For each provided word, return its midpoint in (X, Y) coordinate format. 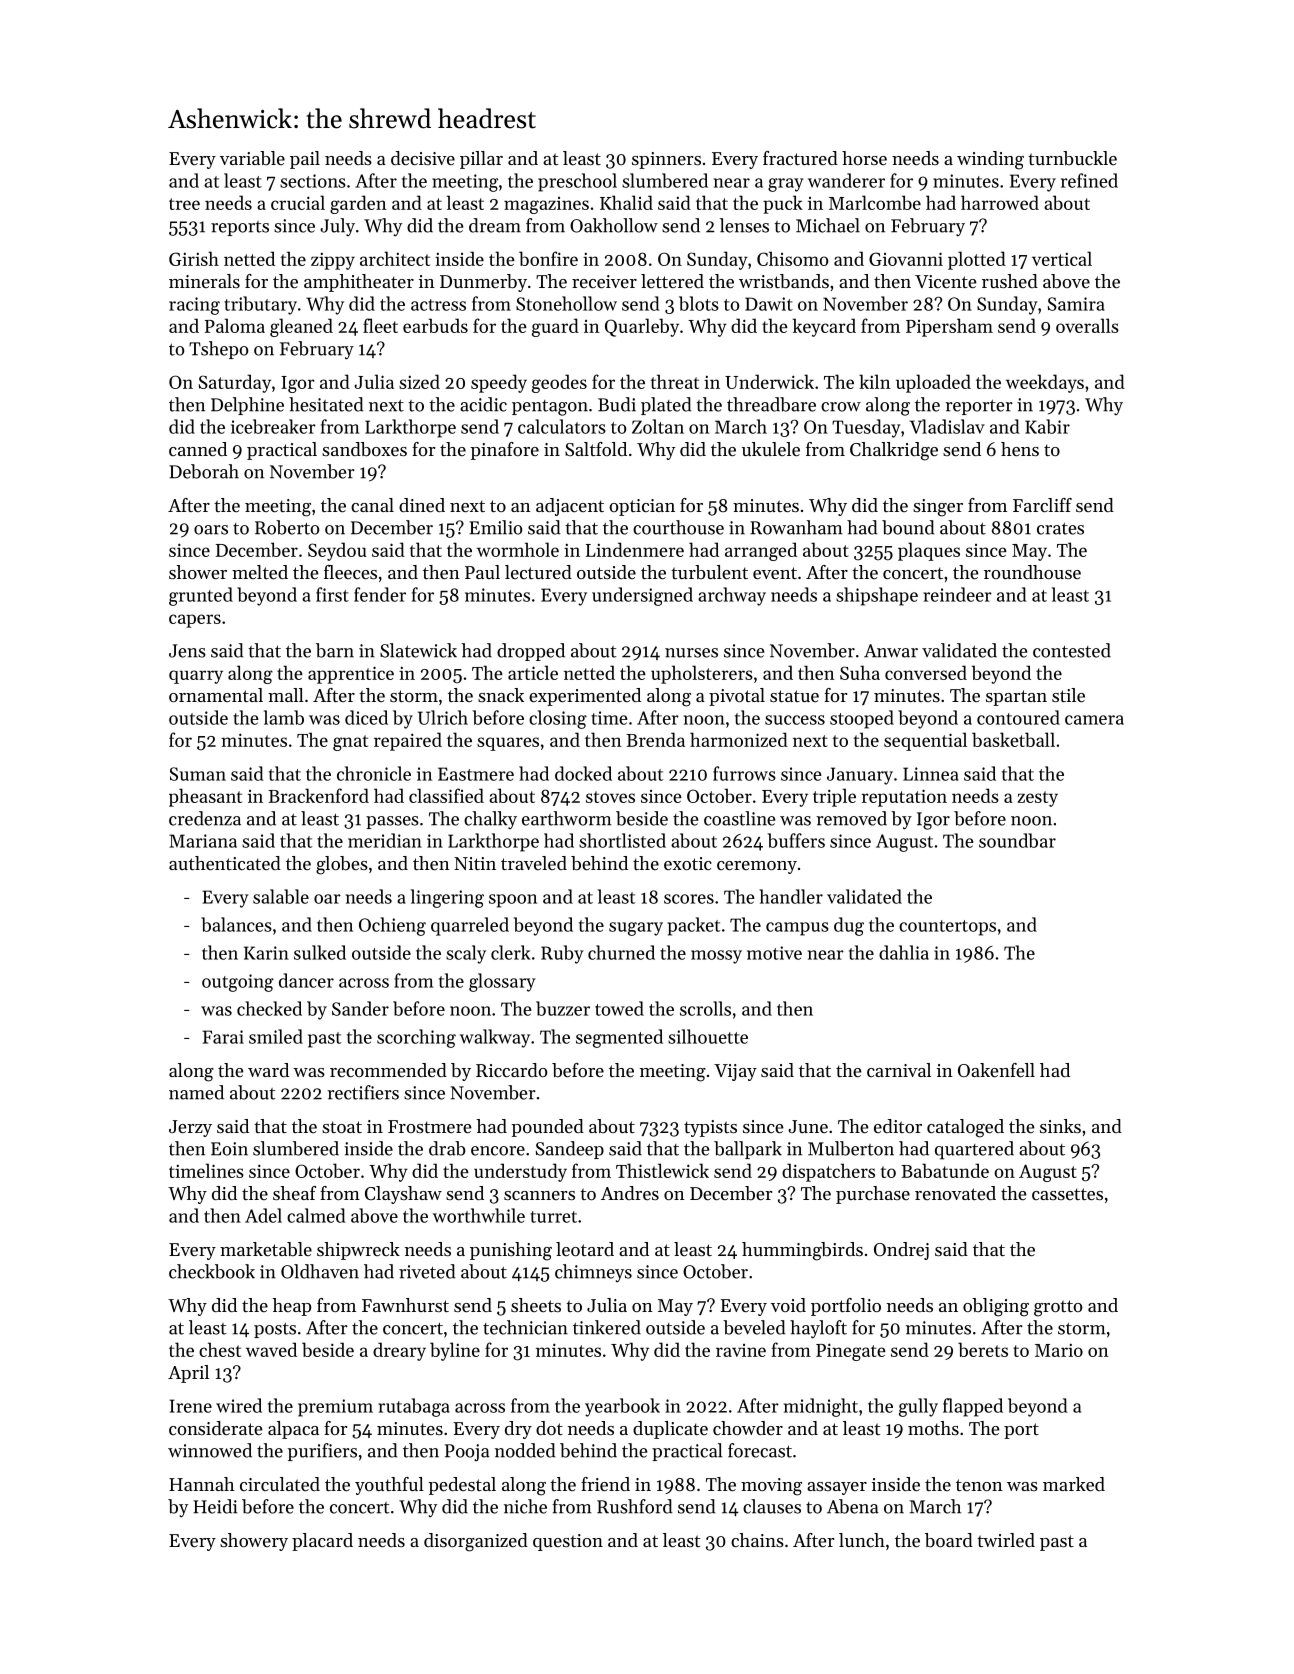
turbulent (709, 572)
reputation (904, 798)
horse (864, 158)
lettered (672, 281)
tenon (979, 1485)
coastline (739, 818)
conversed (926, 672)
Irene (191, 1406)
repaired (408, 741)
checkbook (212, 1271)
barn (335, 650)
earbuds (435, 325)
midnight (821, 1407)
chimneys (593, 1273)
